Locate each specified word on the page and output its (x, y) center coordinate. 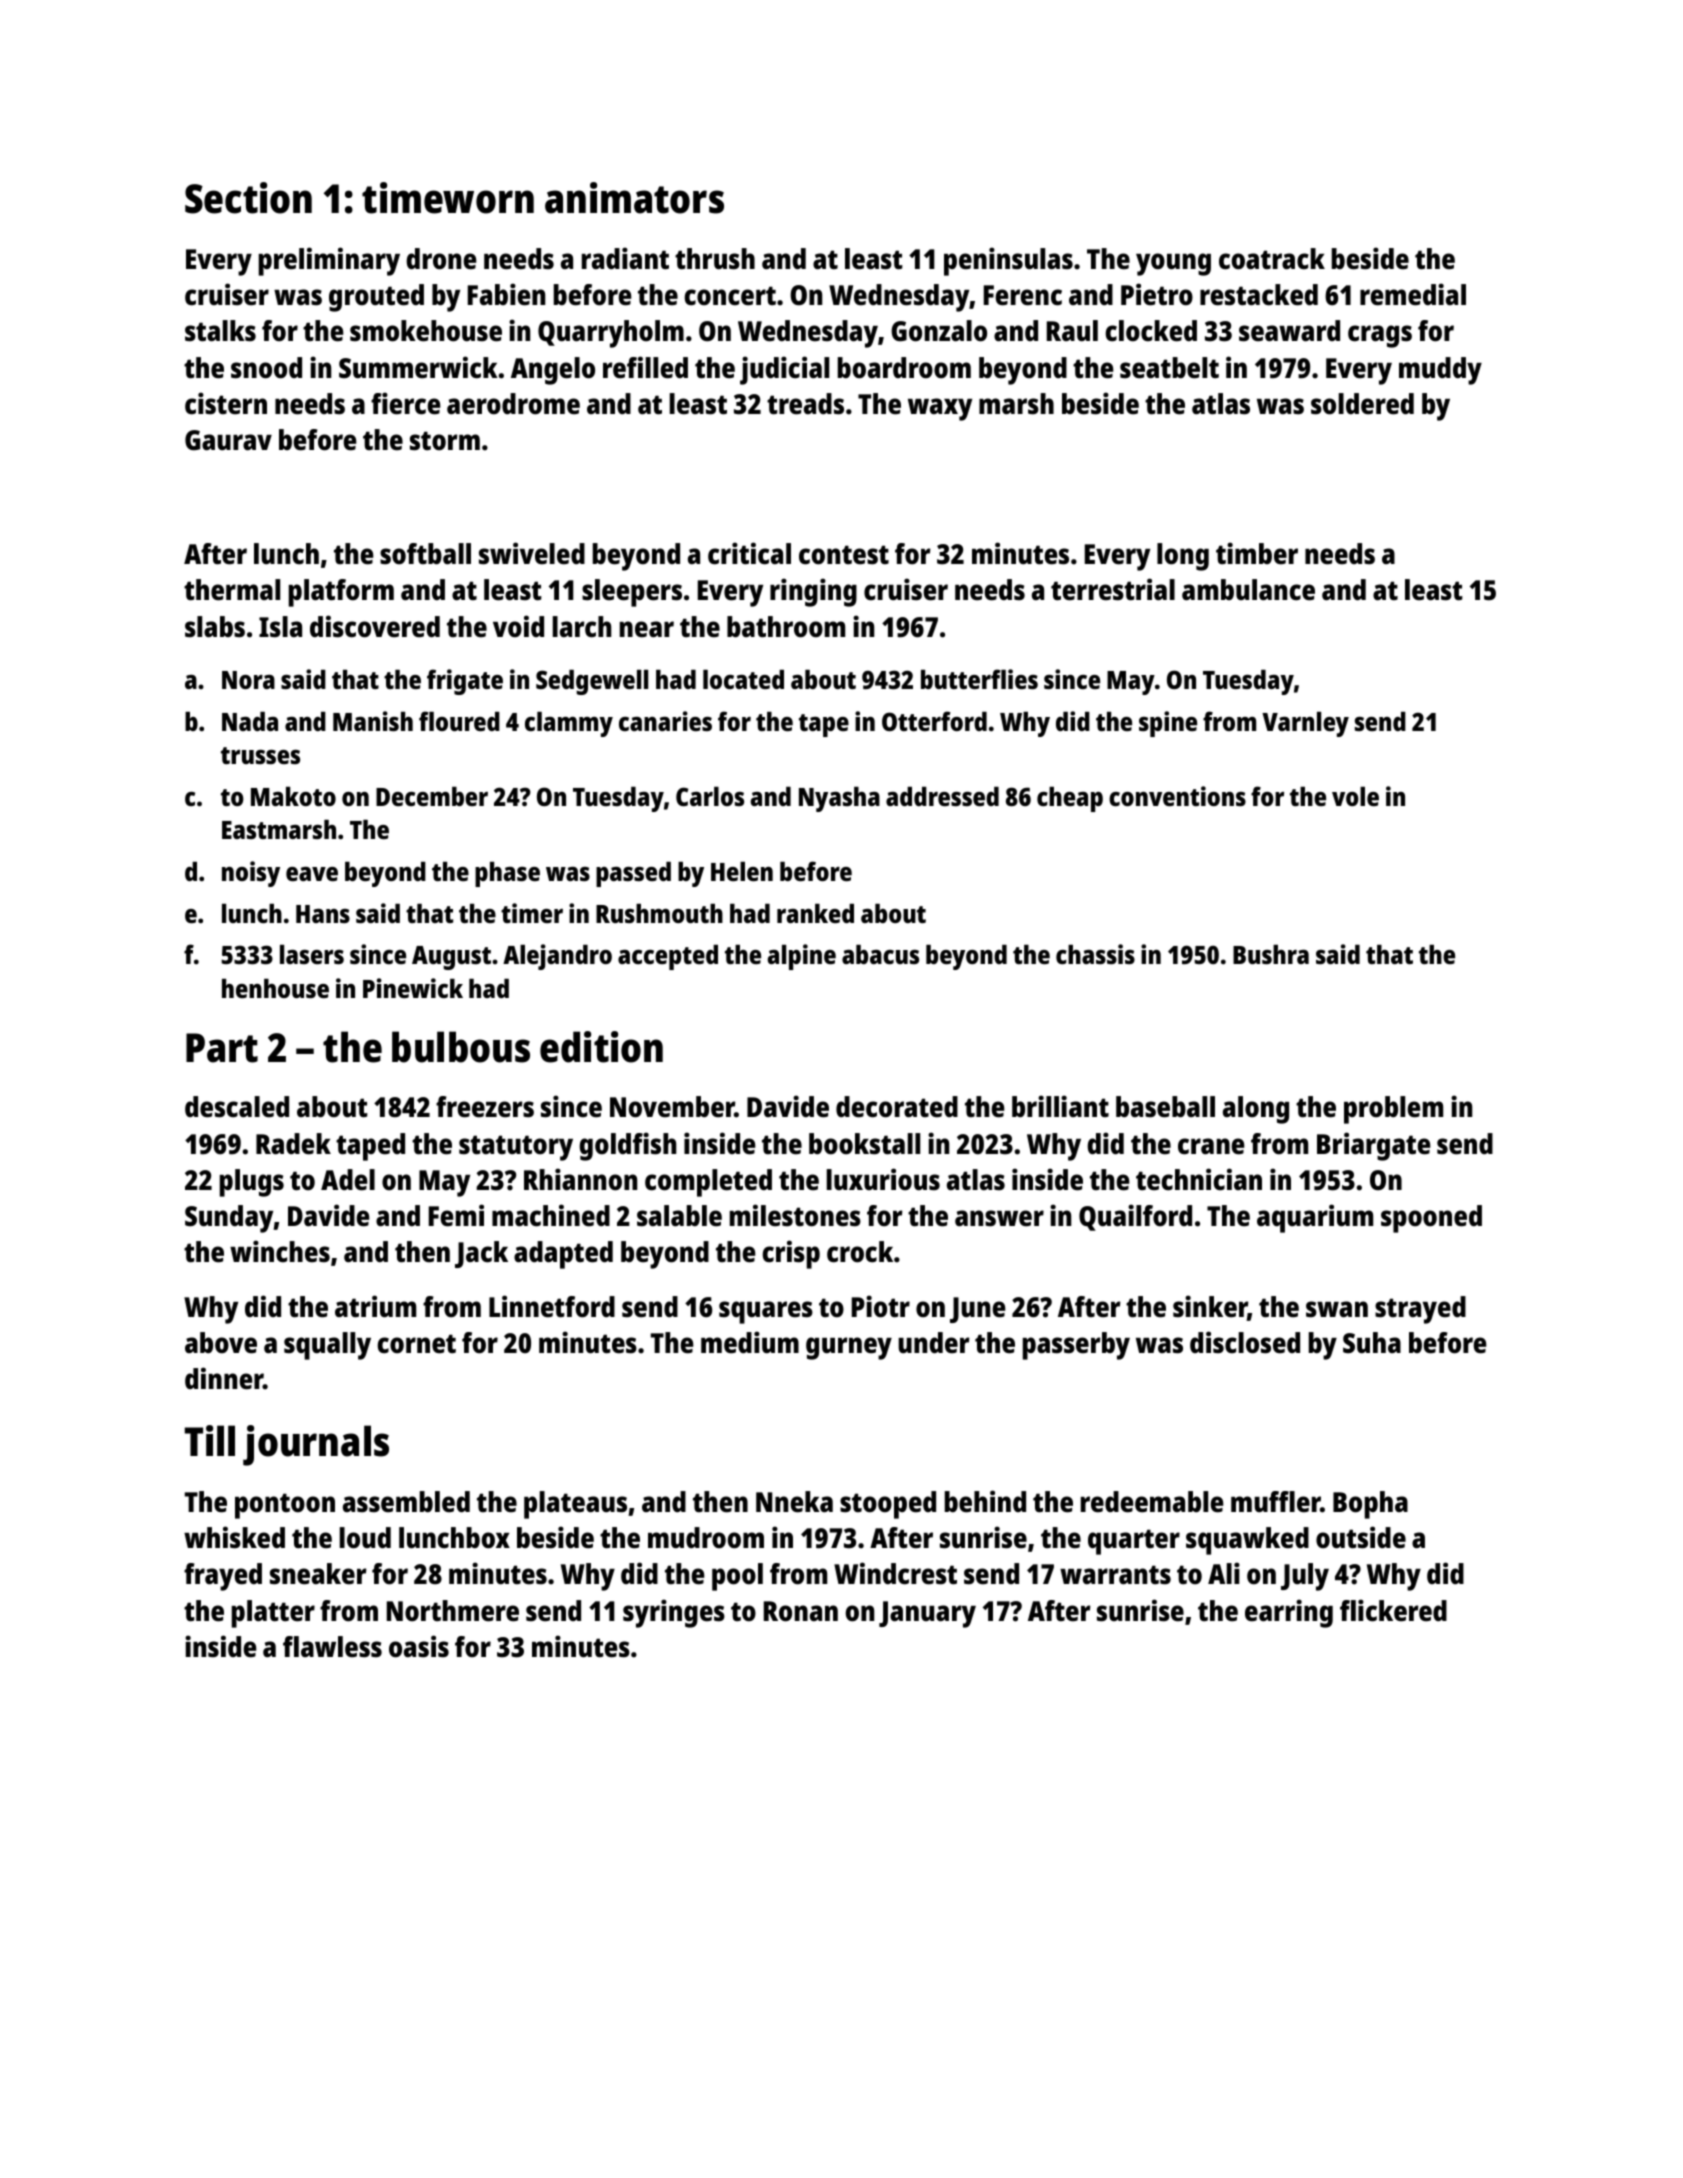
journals (316, 1445)
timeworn (448, 198)
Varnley (1305, 724)
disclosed (1245, 1342)
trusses (260, 755)
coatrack (1272, 259)
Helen (742, 871)
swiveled (532, 553)
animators (634, 198)
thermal (232, 590)
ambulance (1248, 590)
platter (273, 1614)
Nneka (794, 1502)
